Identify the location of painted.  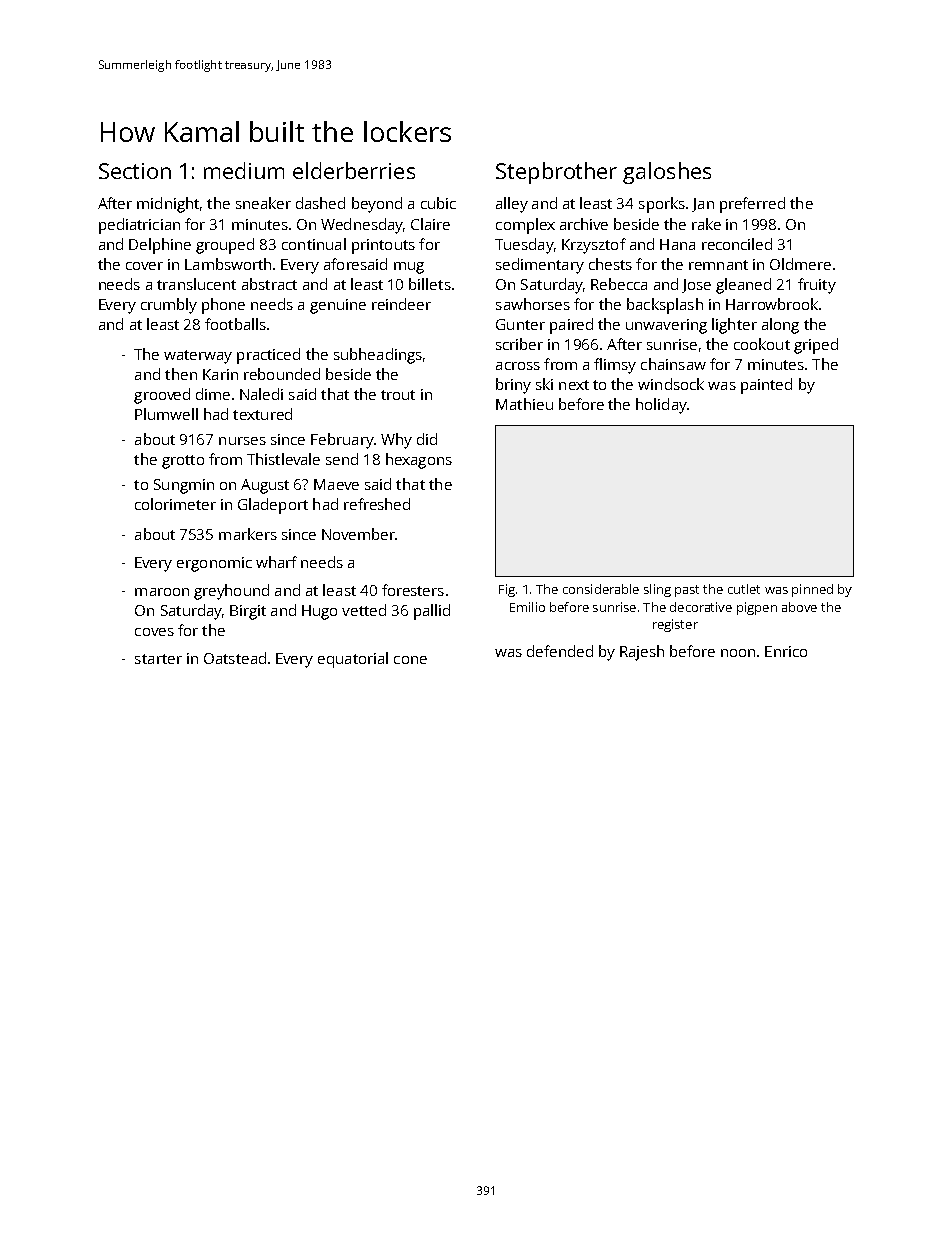
(766, 386).
